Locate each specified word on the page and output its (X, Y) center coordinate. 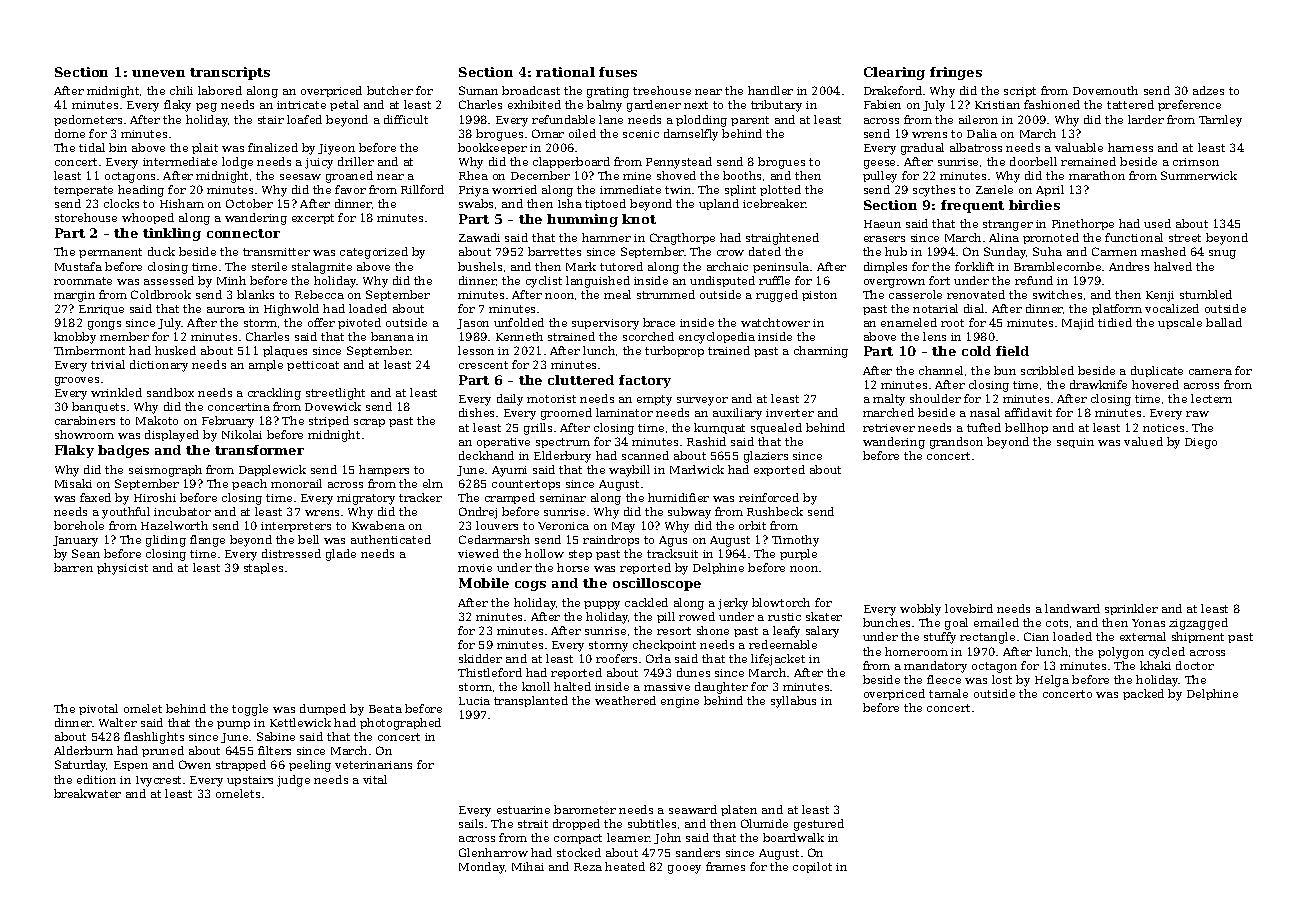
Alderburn (83, 750)
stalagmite (322, 268)
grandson (956, 443)
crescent (483, 365)
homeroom (916, 651)
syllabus (793, 702)
